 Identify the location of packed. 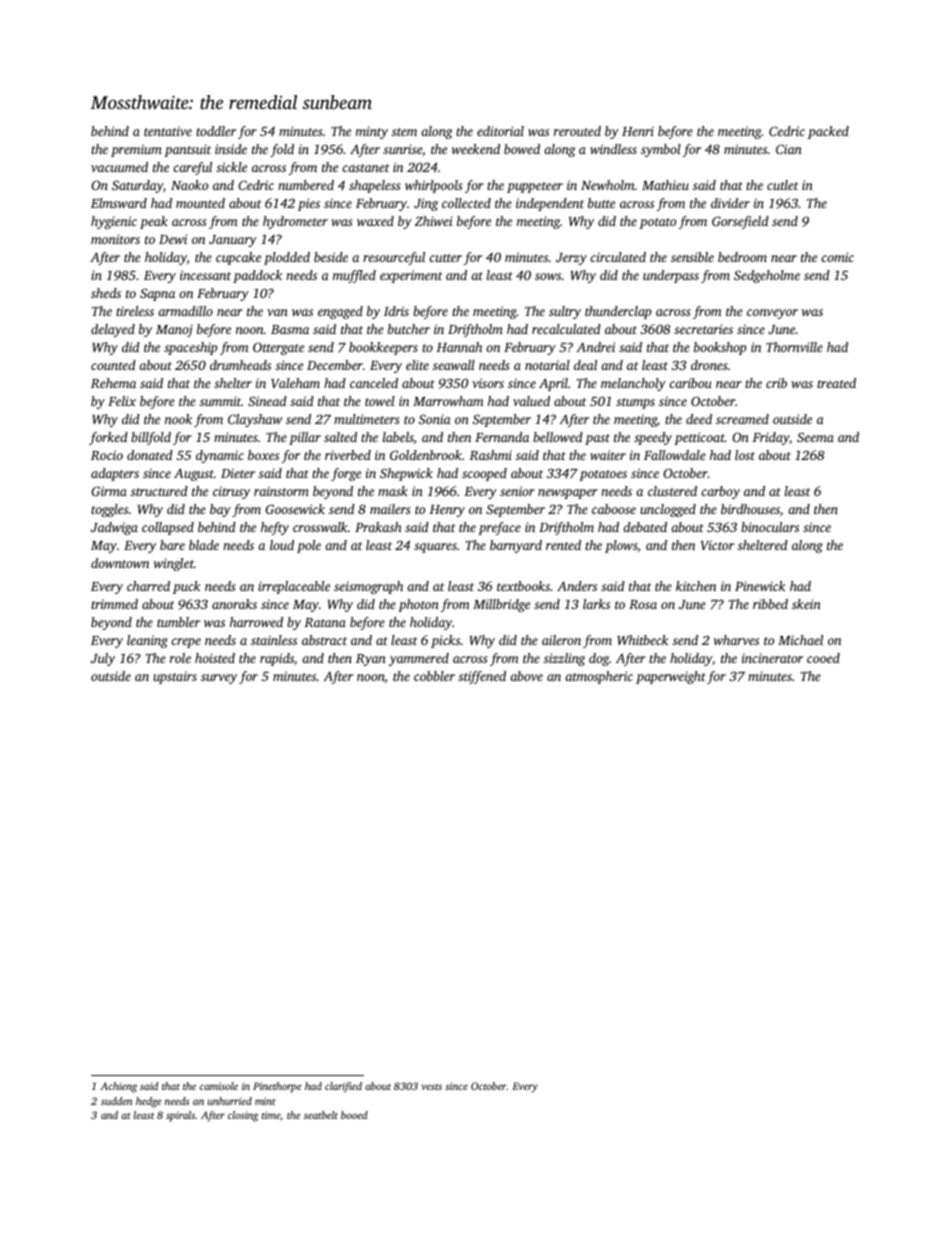
(828, 132).
